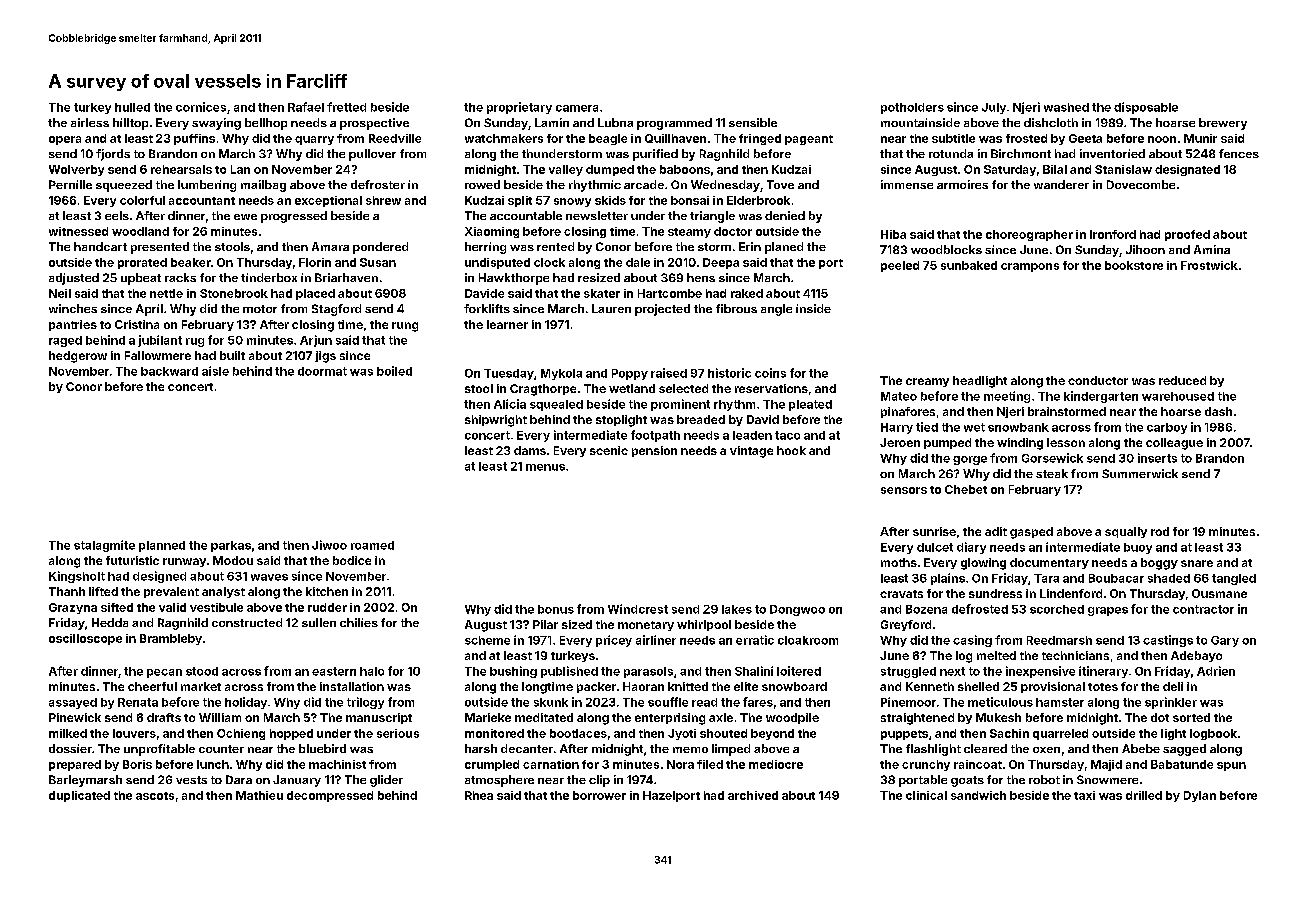 Image resolution: width=1308 pixels, height=924 pixels. What do you see at coordinates (117, 215) in the document?
I see `eels` at bounding box center [117, 215].
